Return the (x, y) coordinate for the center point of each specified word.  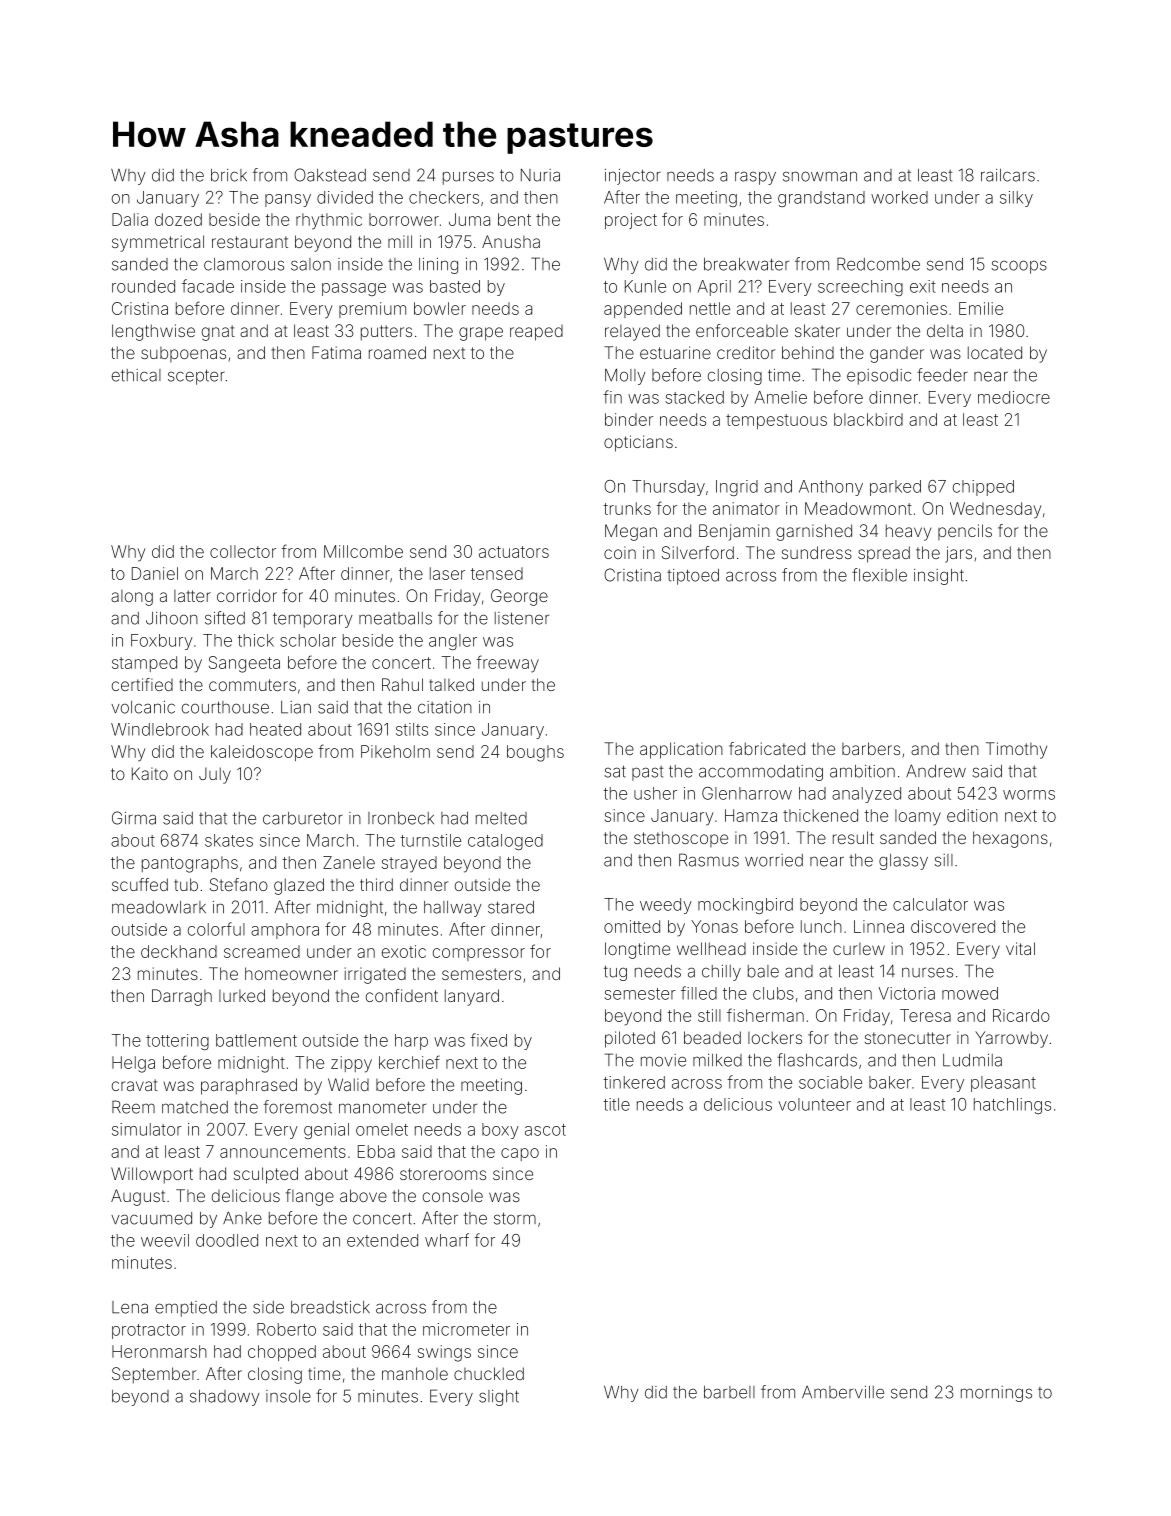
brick (229, 175)
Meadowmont (858, 508)
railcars (1008, 175)
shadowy (225, 1398)
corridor (247, 595)
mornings (996, 1394)
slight (499, 1398)
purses (468, 178)
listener (522, 618)
